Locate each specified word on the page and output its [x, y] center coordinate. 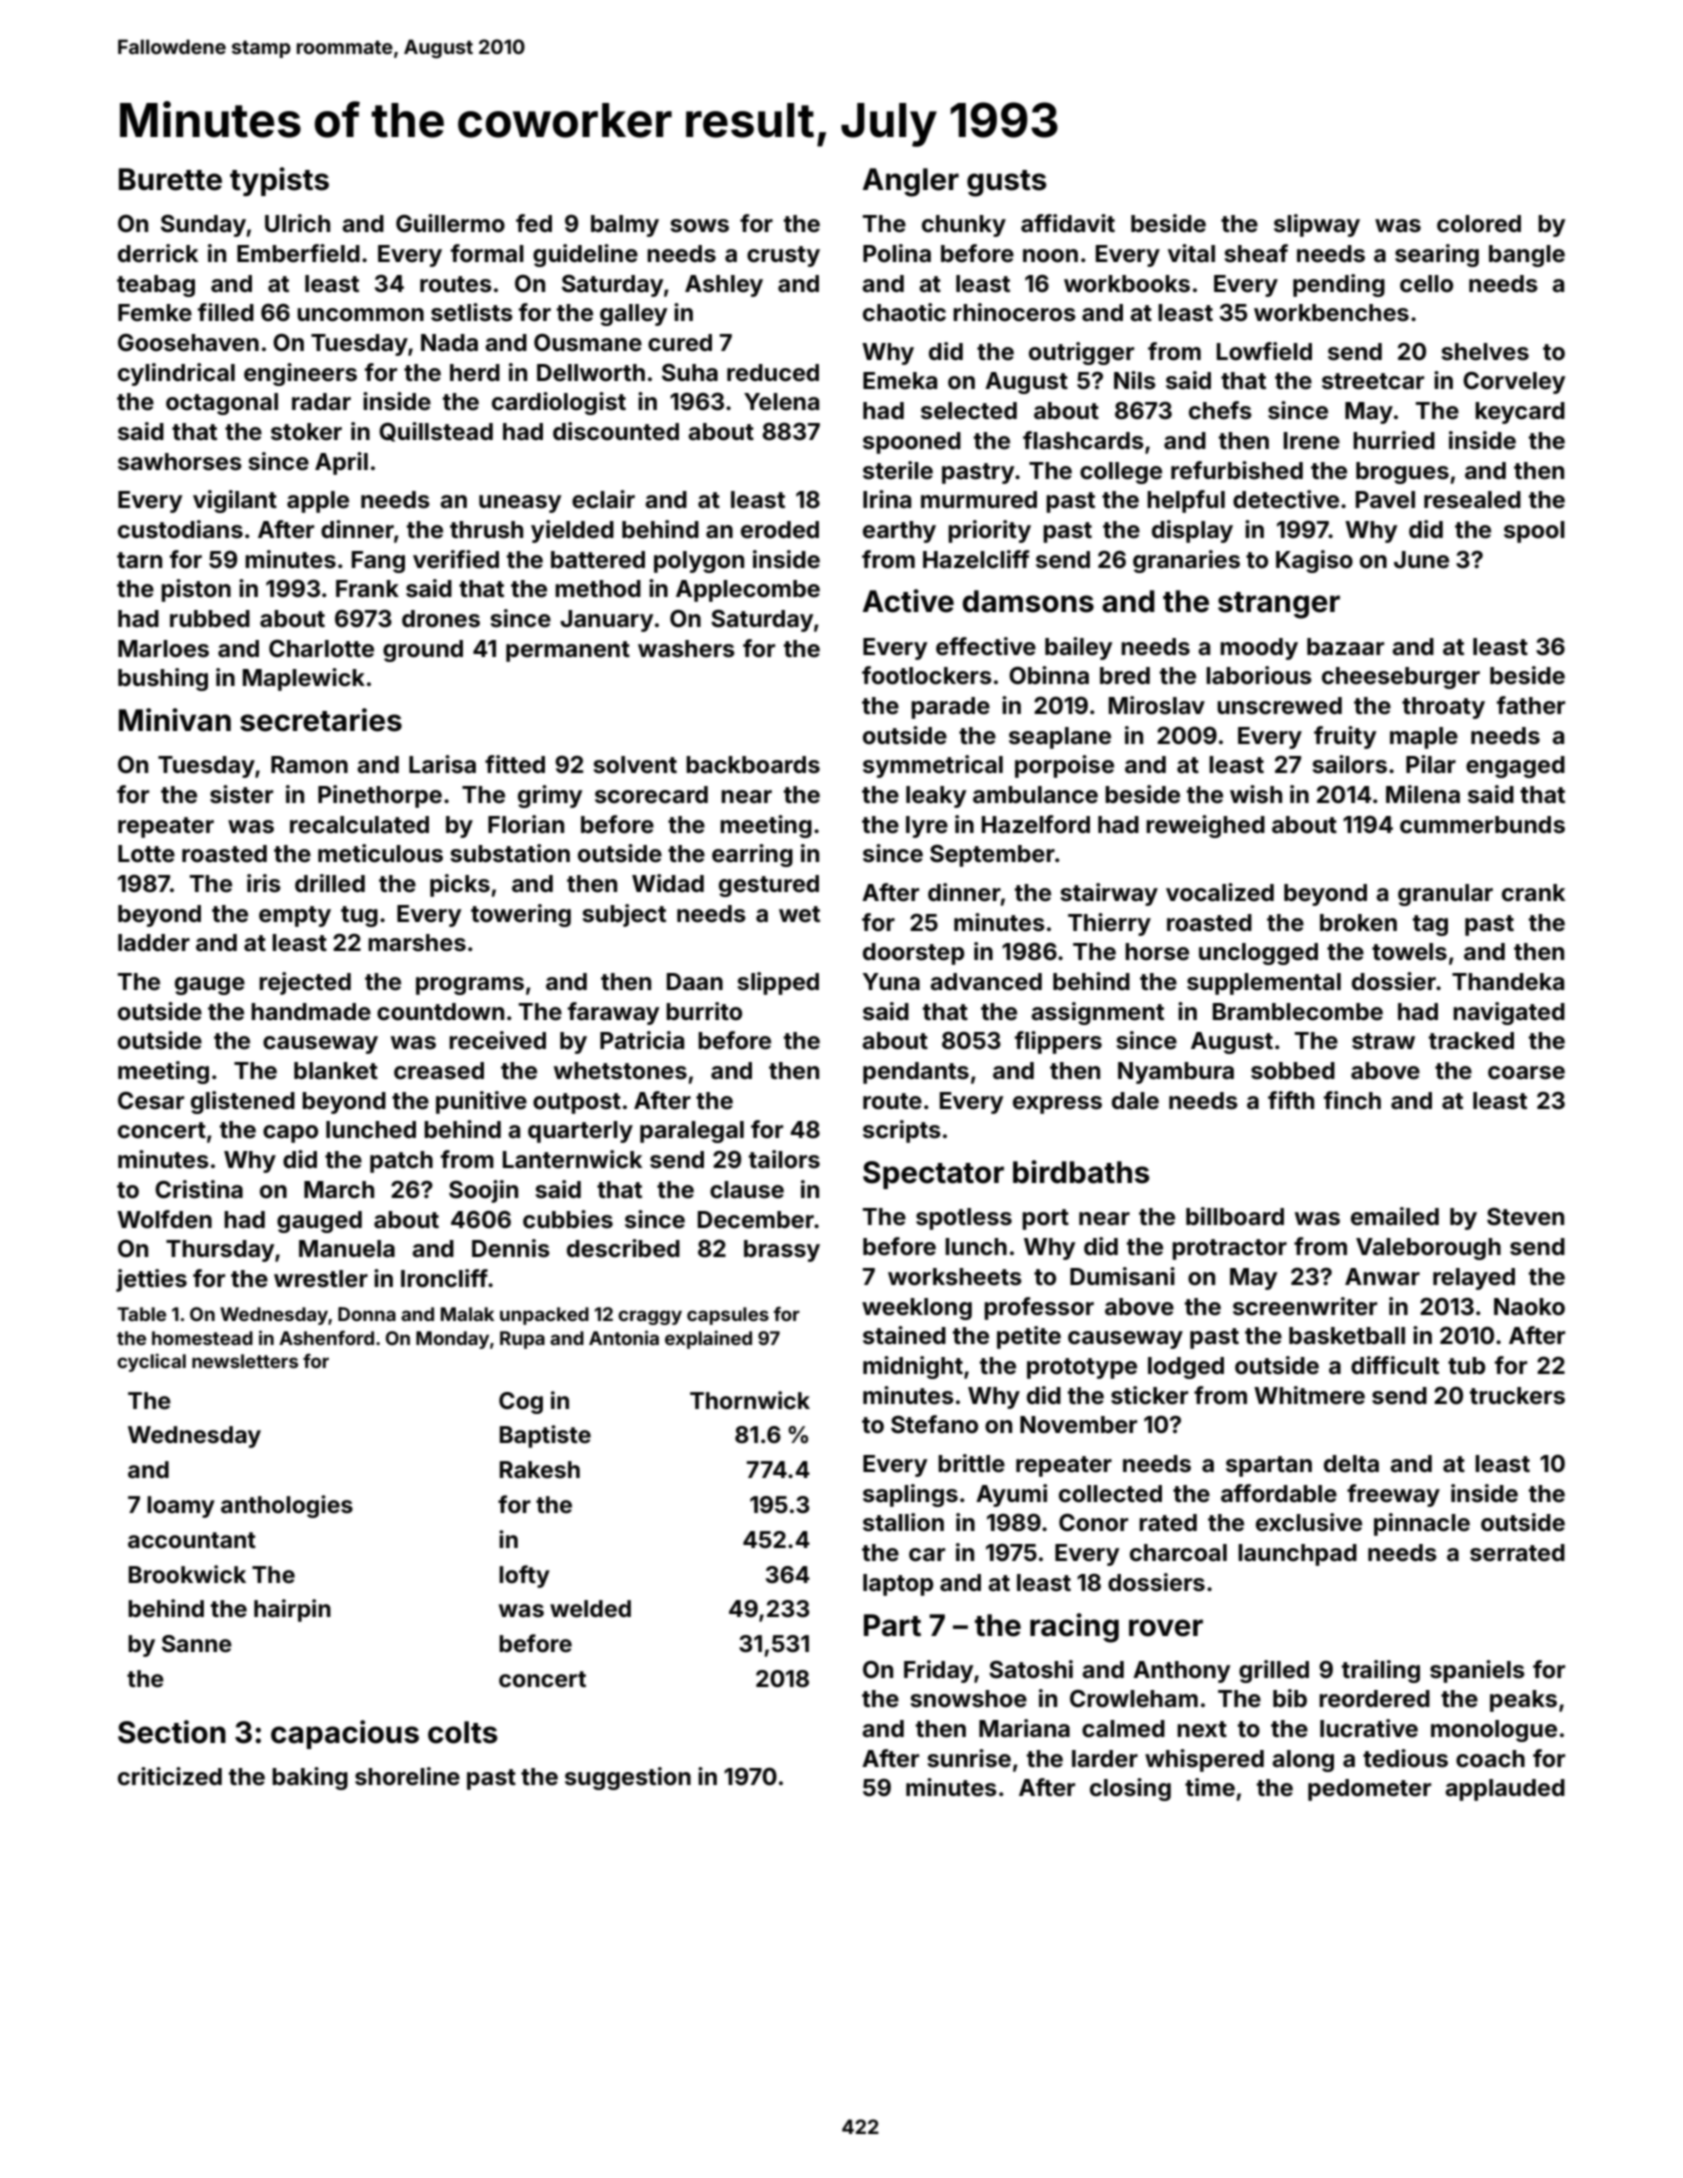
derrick [158, 253]
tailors [784, 1159]
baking [310, 1778]
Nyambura [1176, 1073]
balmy [625, 226]
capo [290, 1134]
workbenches [1331, 313]
